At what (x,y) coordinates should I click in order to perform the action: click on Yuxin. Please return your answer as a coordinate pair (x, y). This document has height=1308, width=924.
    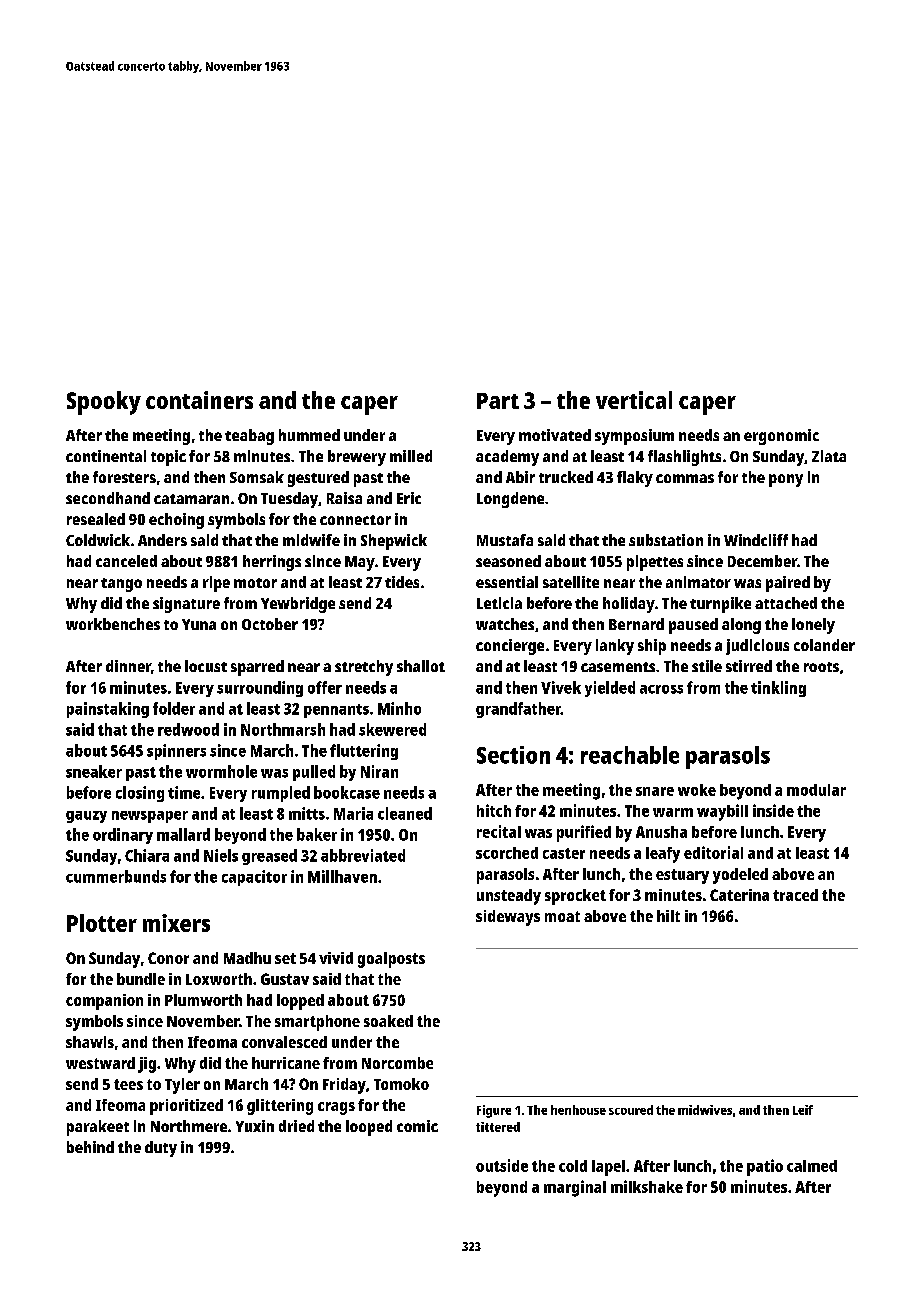
    Looking at the image, I should click on (255, 1126).
